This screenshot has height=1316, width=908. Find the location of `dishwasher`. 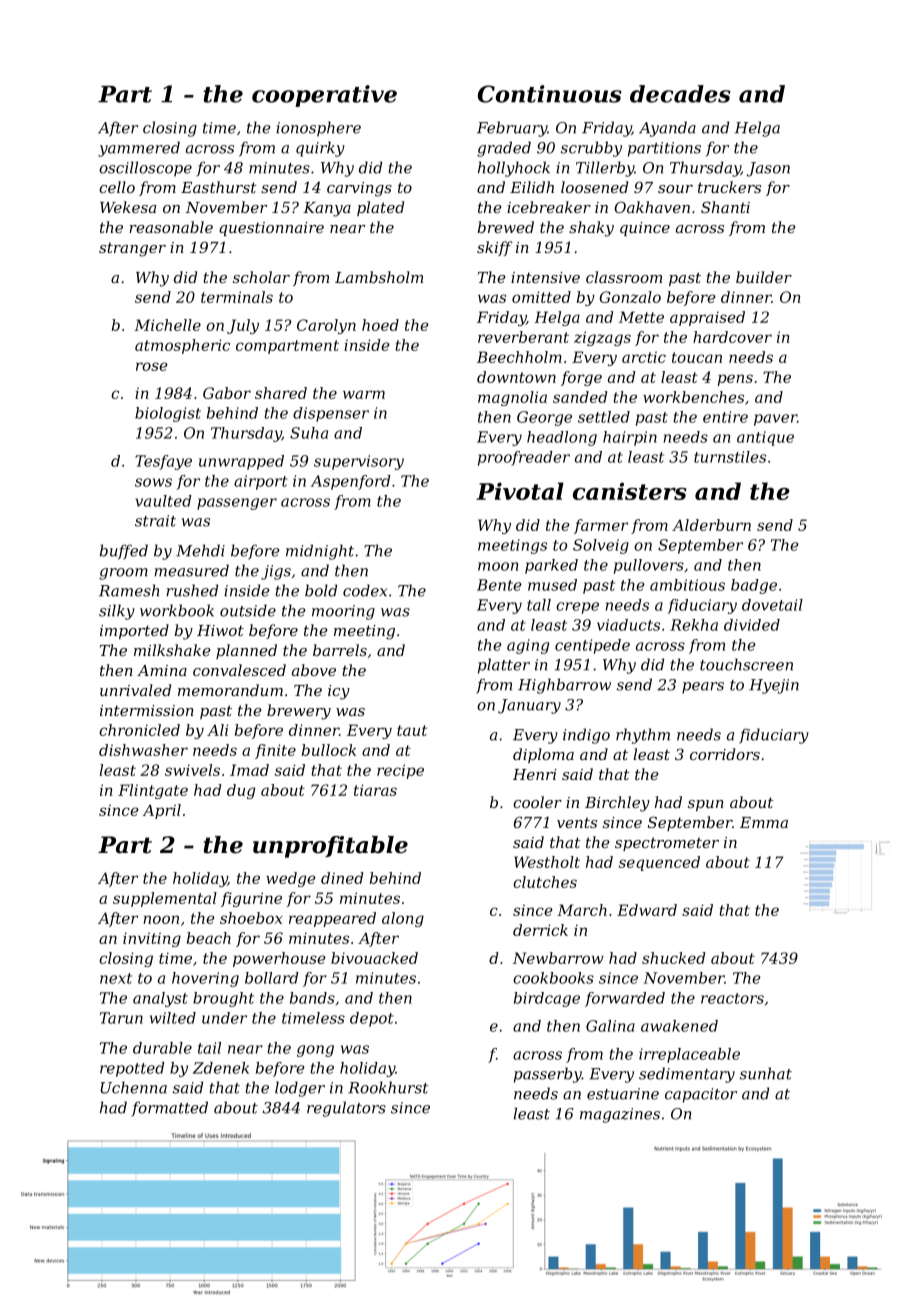

dishwasher is located at coordinates (143, 750).
